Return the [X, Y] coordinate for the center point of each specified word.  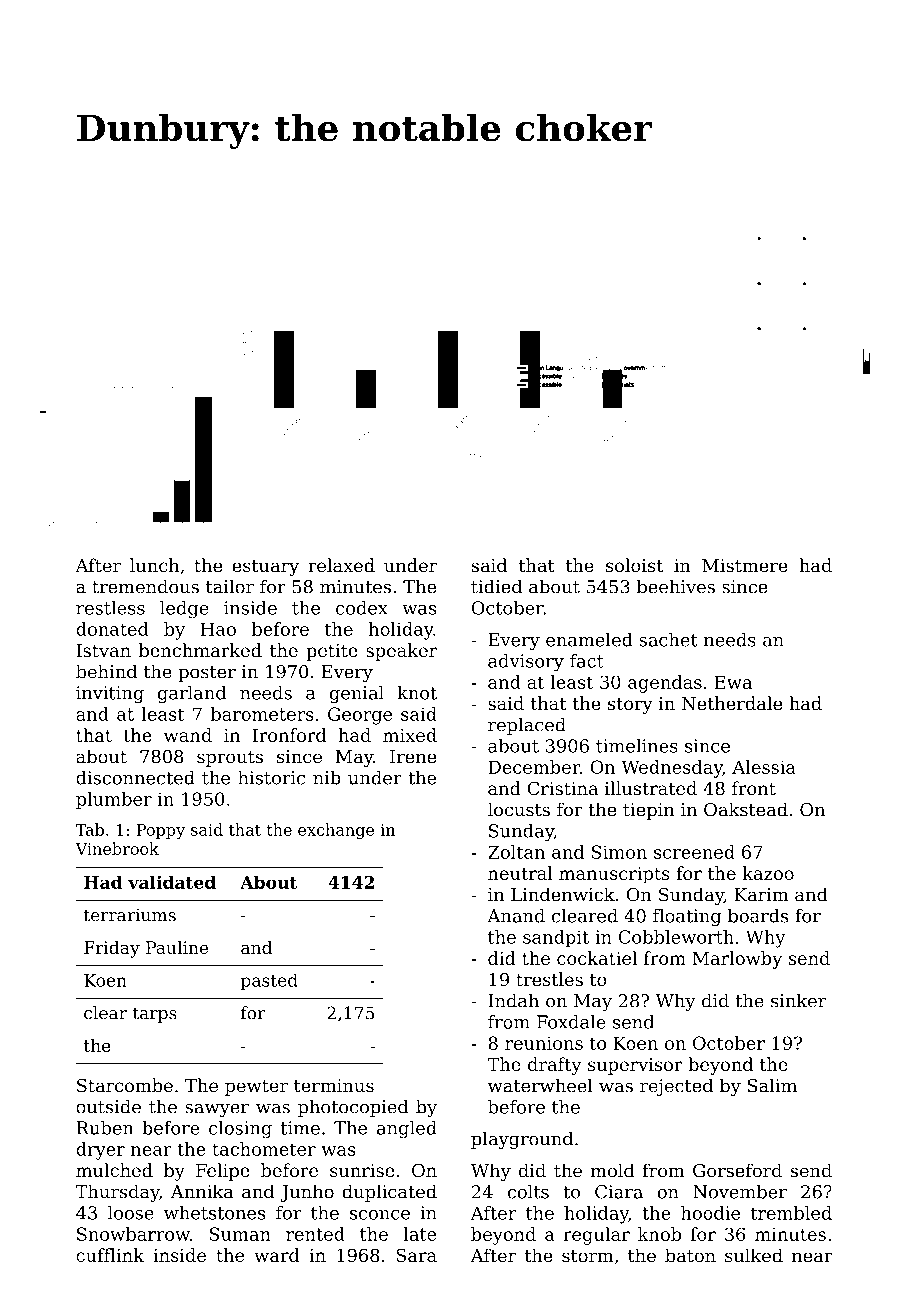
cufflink [110, 1255]
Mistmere [745, 565]
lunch [154, 565]
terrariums [130, 915]
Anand [516, 916]
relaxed [341, 565]
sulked [754, 1255]
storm [588, 1256]
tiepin [648, 811]
